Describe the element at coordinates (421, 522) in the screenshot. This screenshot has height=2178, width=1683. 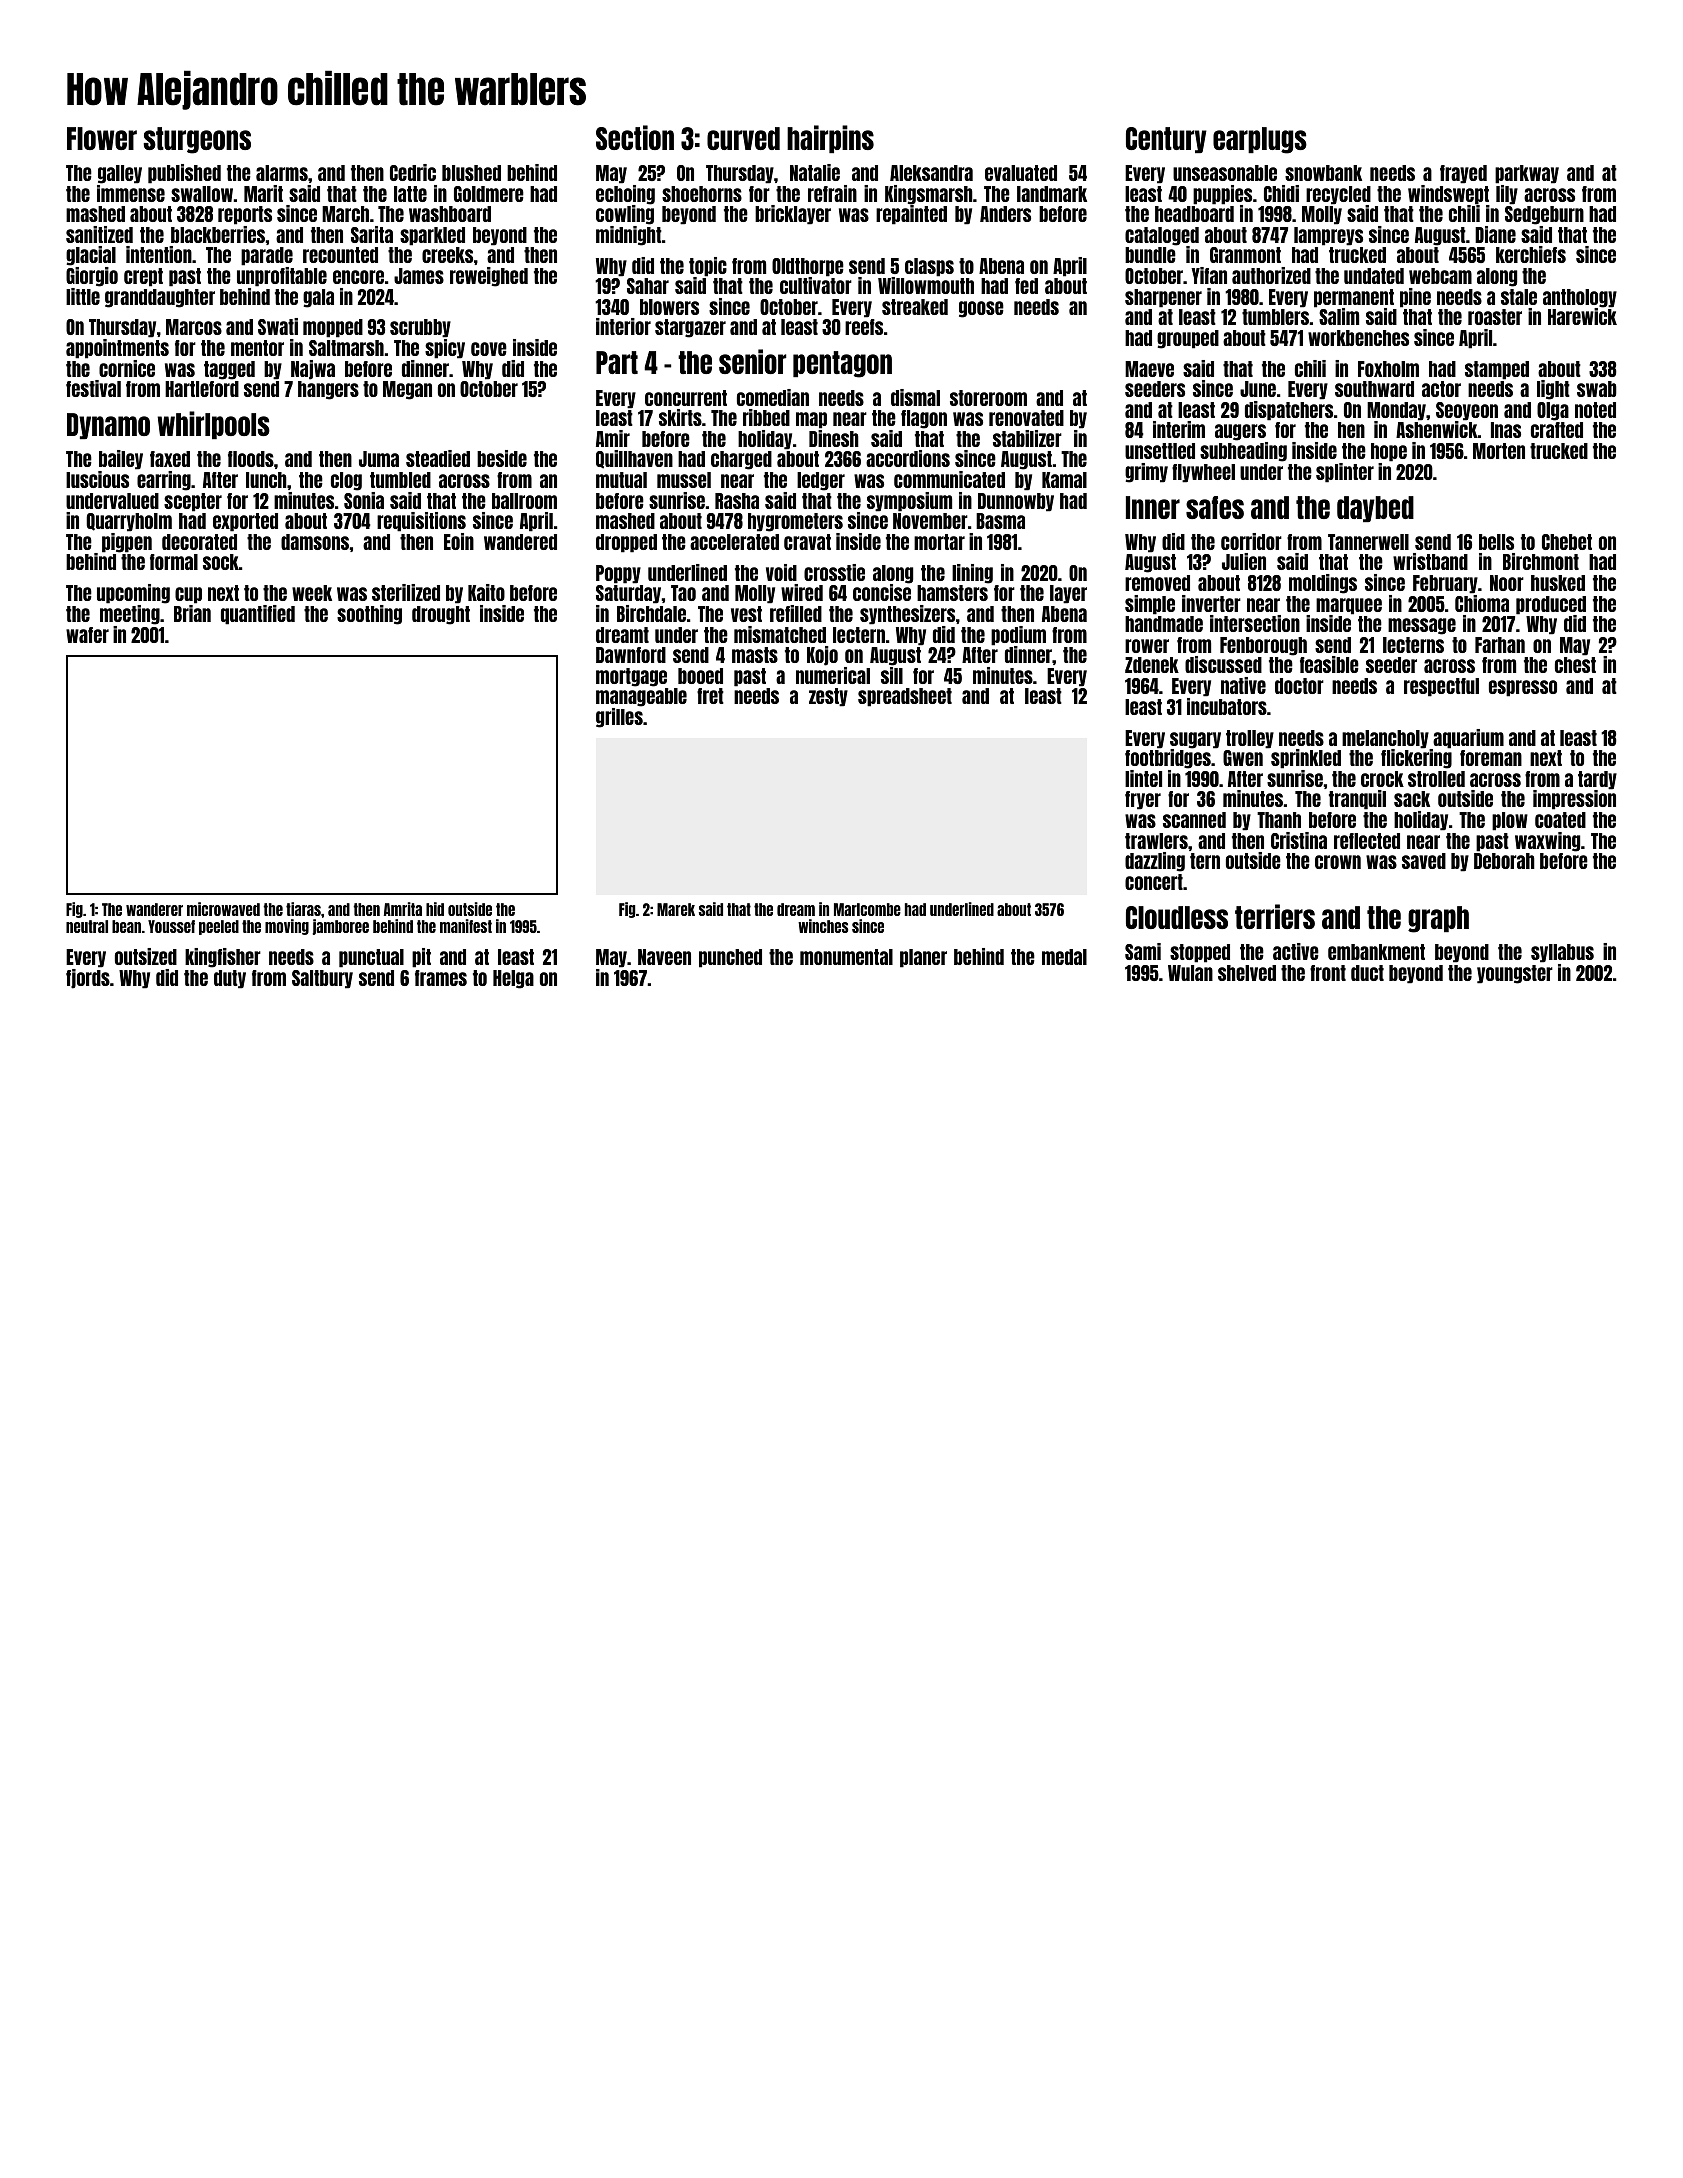
I see `requisitions` at that location.
